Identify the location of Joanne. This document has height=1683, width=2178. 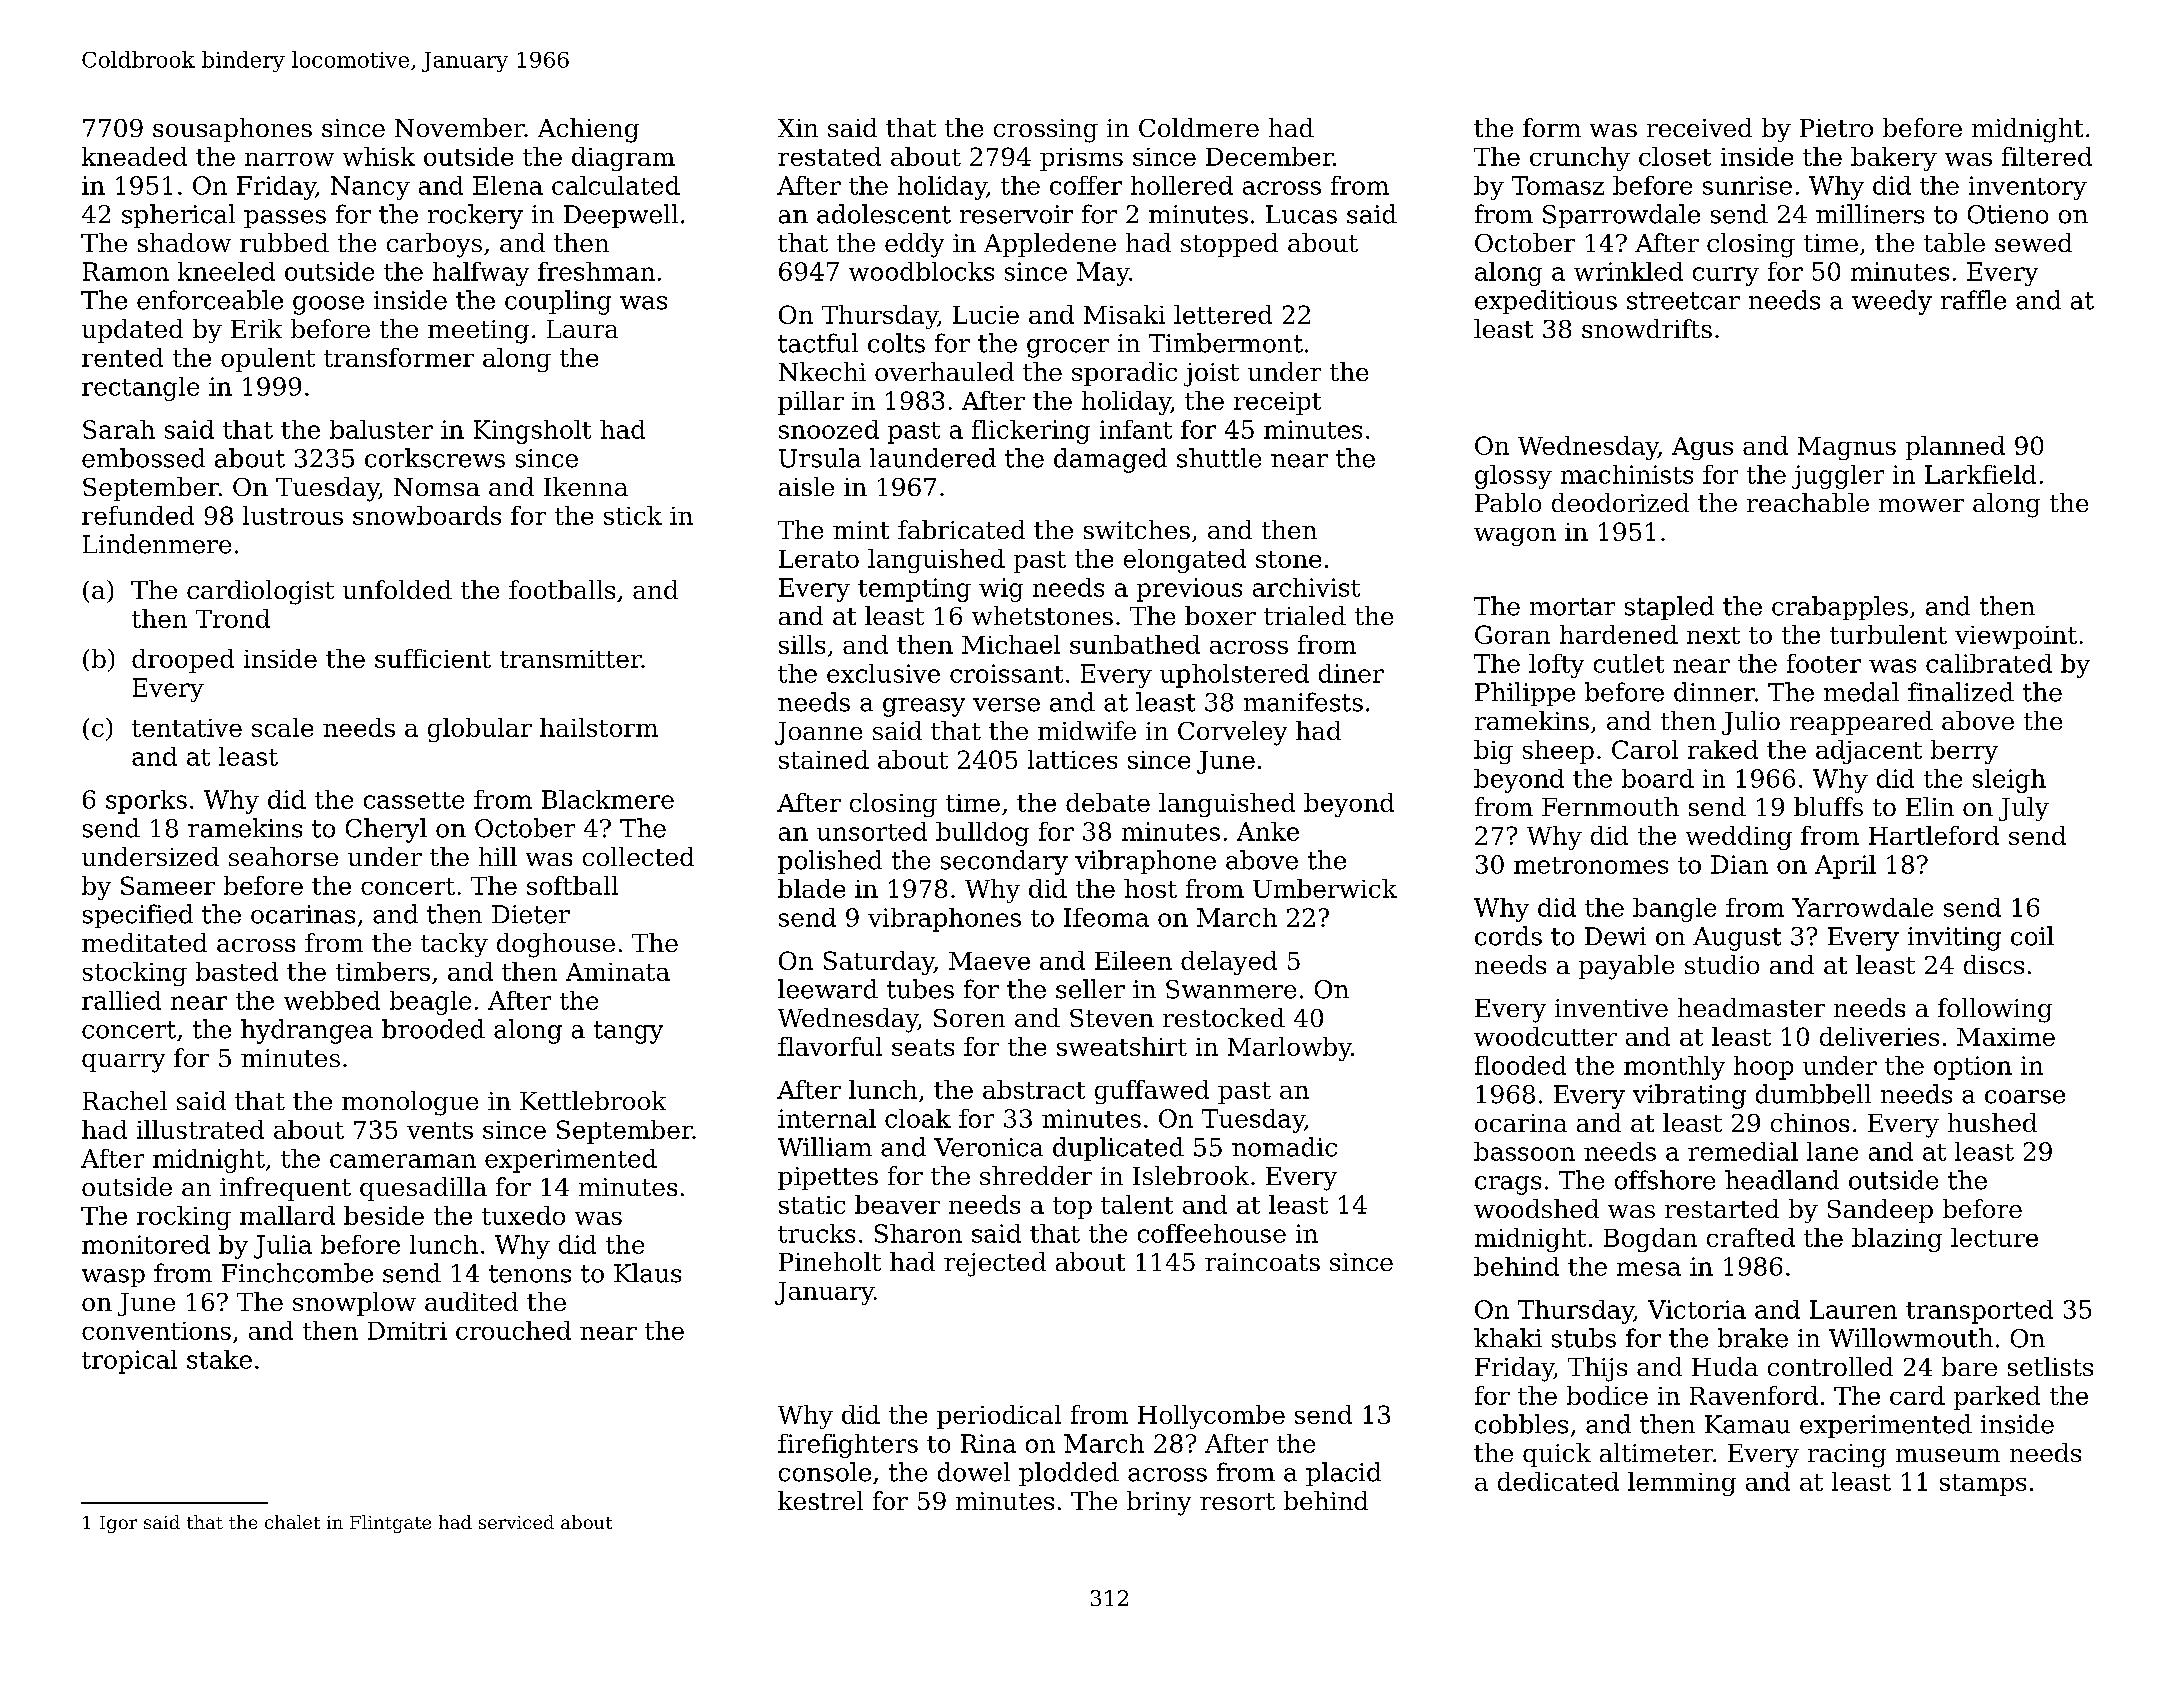
(818, 733).
